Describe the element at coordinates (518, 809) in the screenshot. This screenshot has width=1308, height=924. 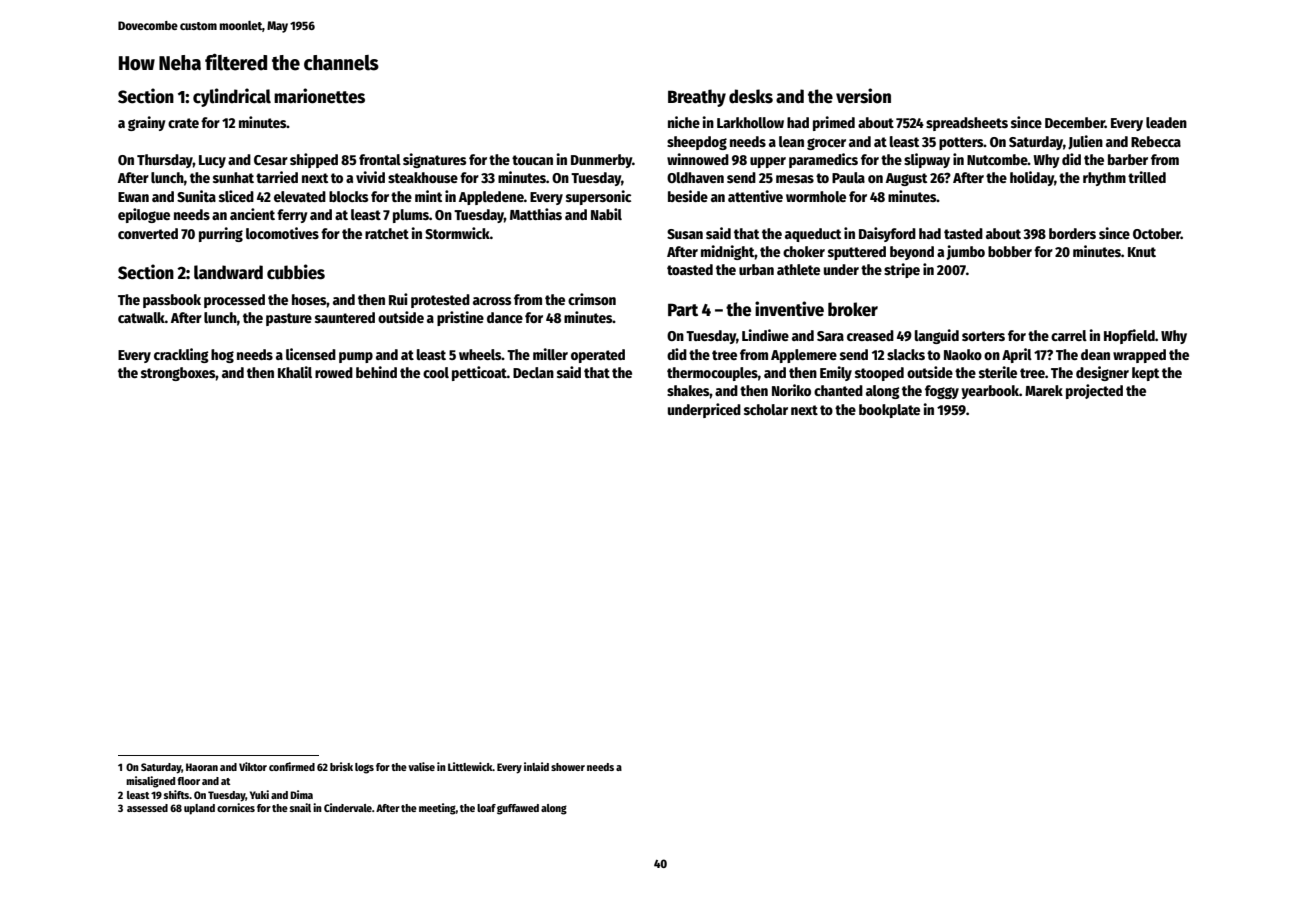
I see `guffawed` at that location.
